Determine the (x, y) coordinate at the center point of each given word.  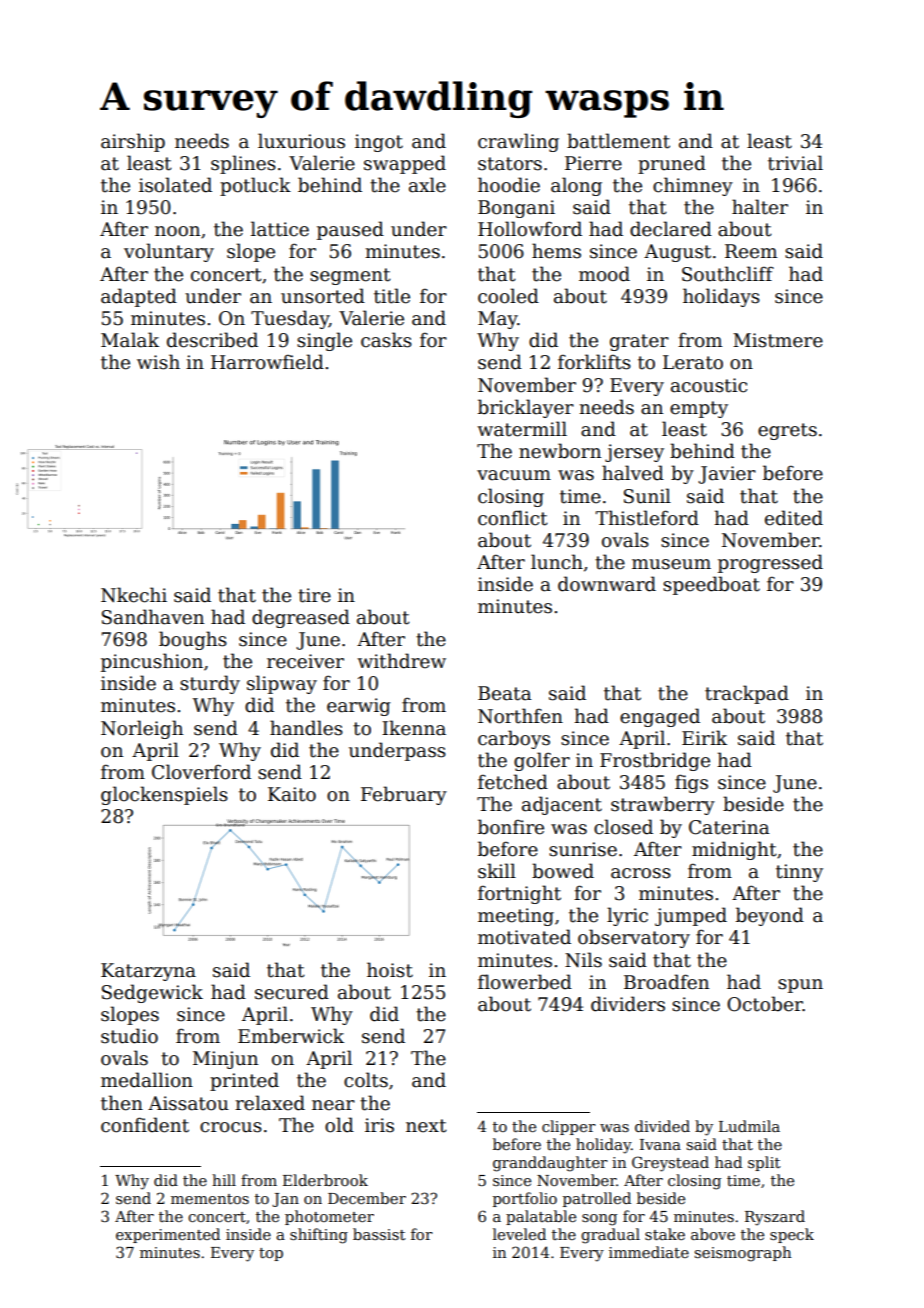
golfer (542, 761)
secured (292, 992)
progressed (770, 563)
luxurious (301, 141)
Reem (751, 251)
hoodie (509, 185)
